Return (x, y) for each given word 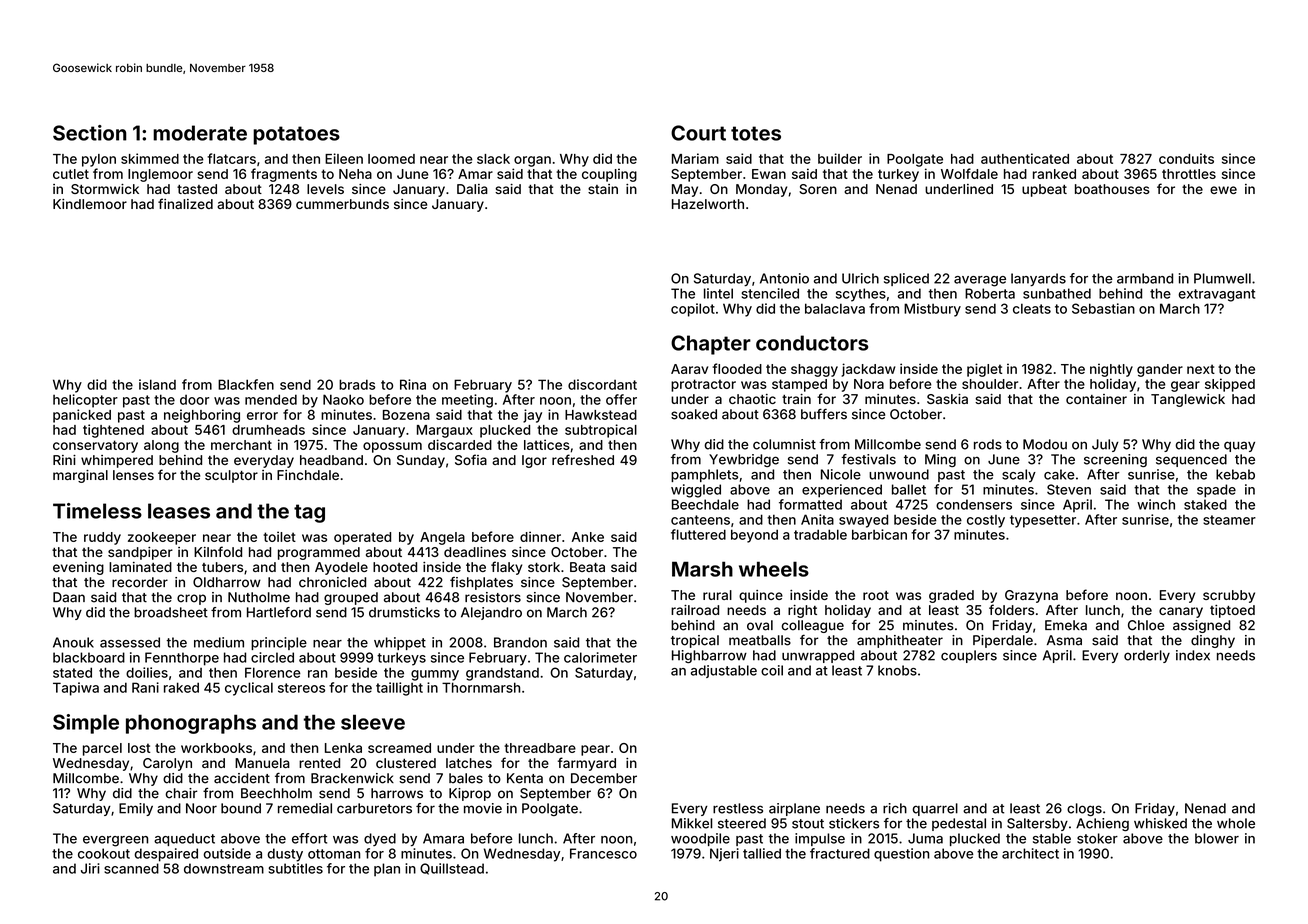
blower (1217, 838)
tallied (762, 853)
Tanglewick (1188, 400)
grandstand (502, 674)
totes (756, 133)
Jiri (90, 868)
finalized (185, 203)
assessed (130, 642)
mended (271, 399)
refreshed (583, 459)
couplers (969, 656)
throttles (1189, 174)
